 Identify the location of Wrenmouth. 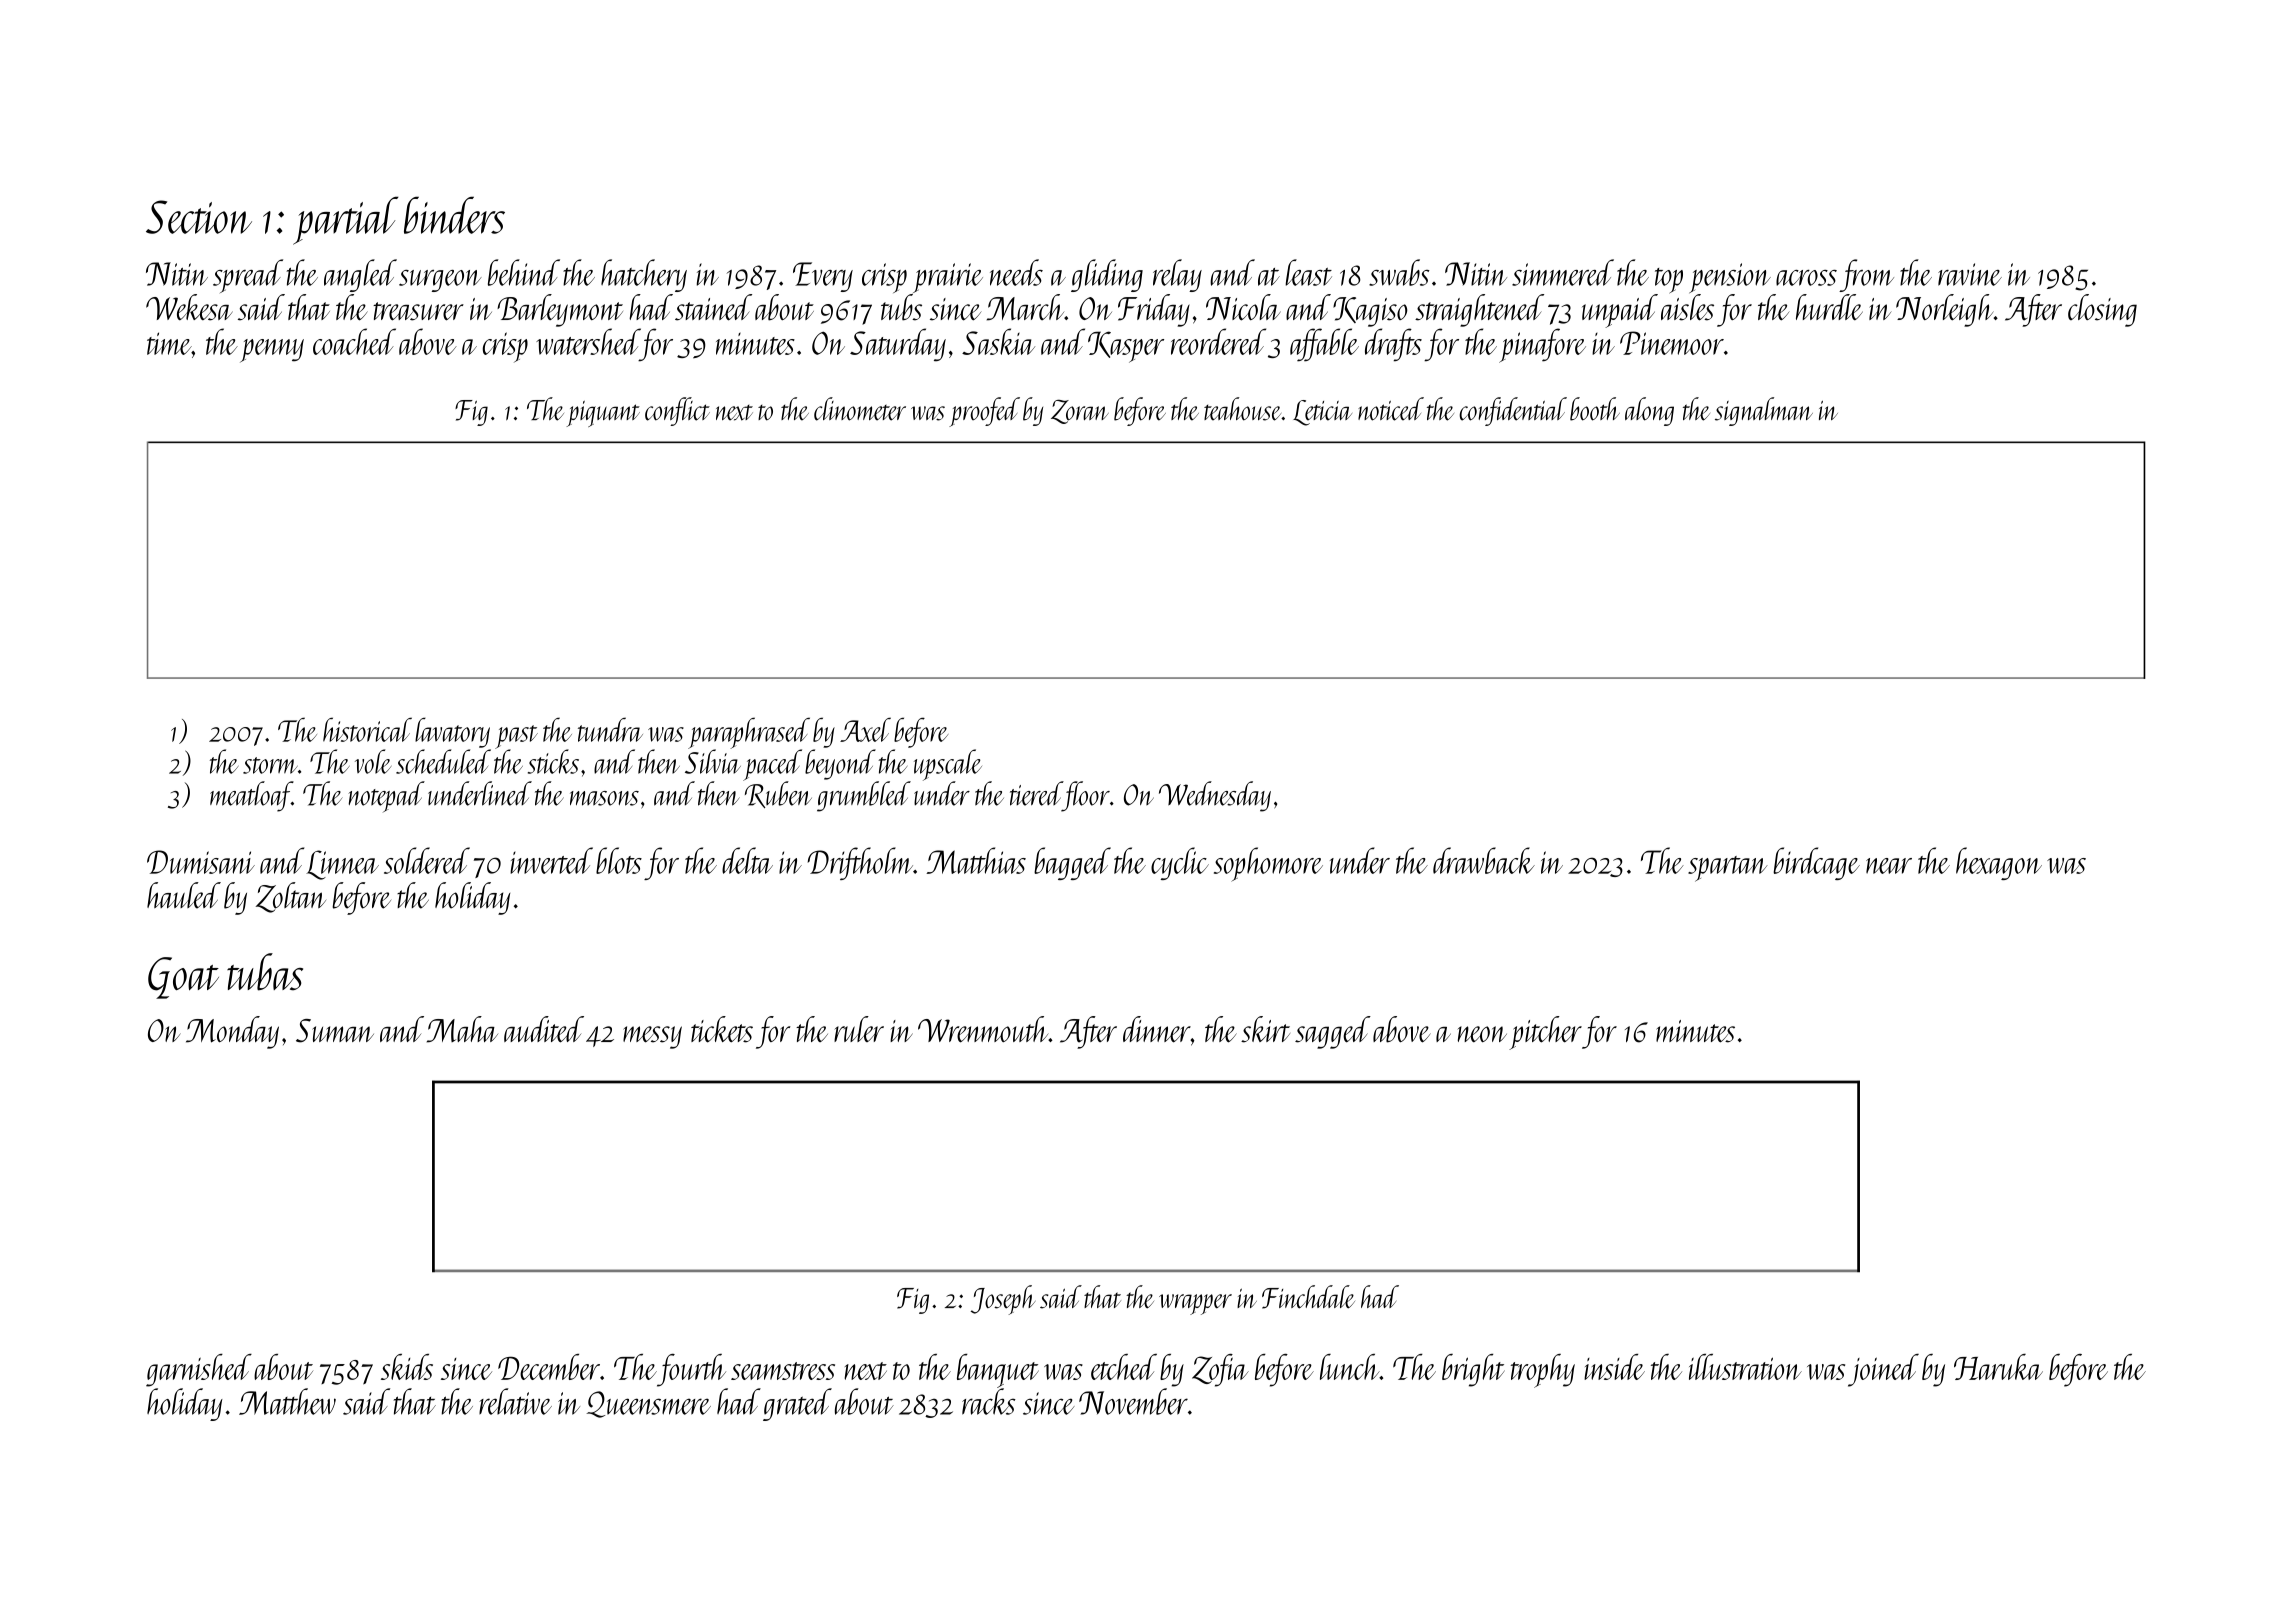
(983, 1029).
